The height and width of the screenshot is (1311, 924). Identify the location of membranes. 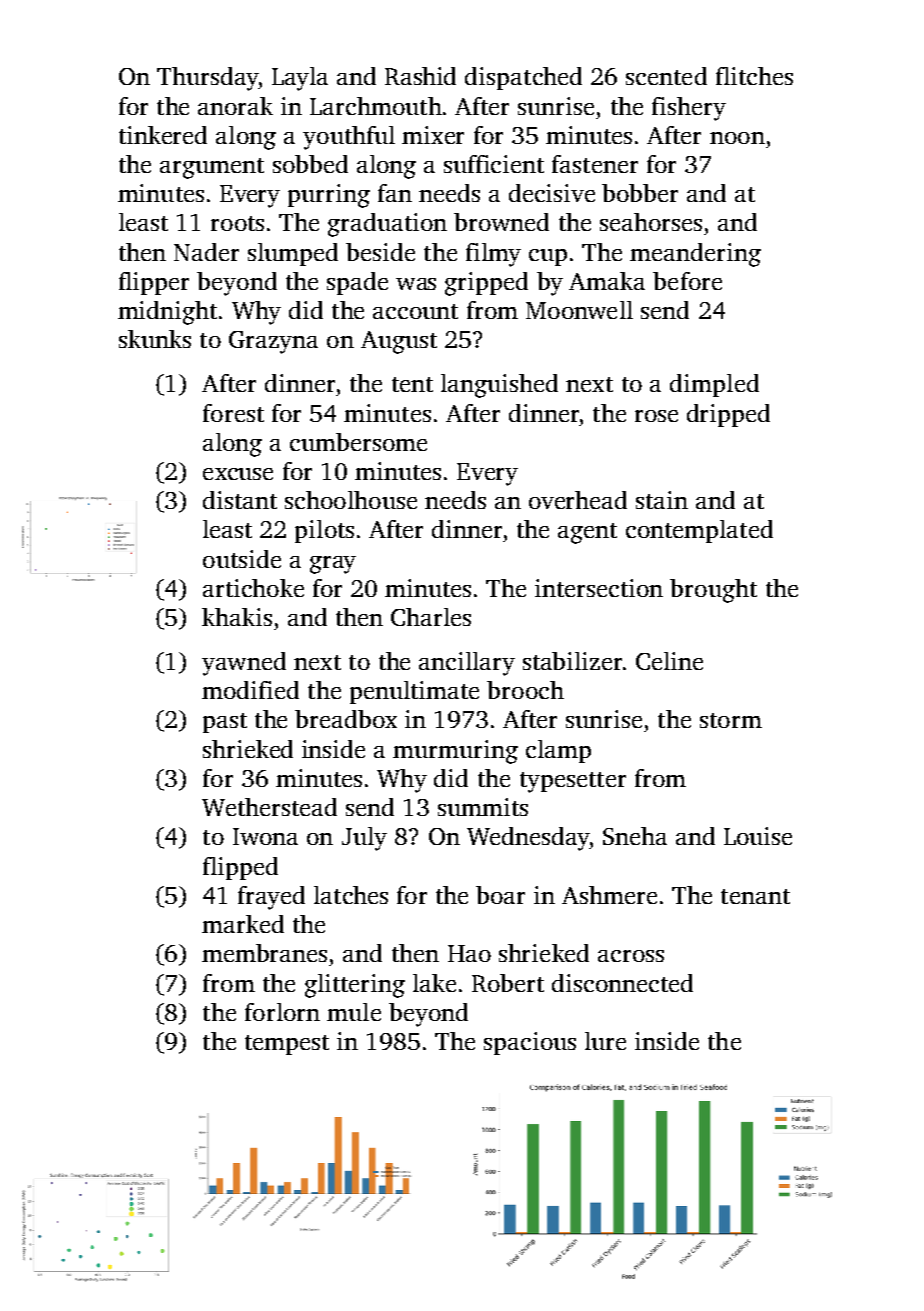
(264, 953).
